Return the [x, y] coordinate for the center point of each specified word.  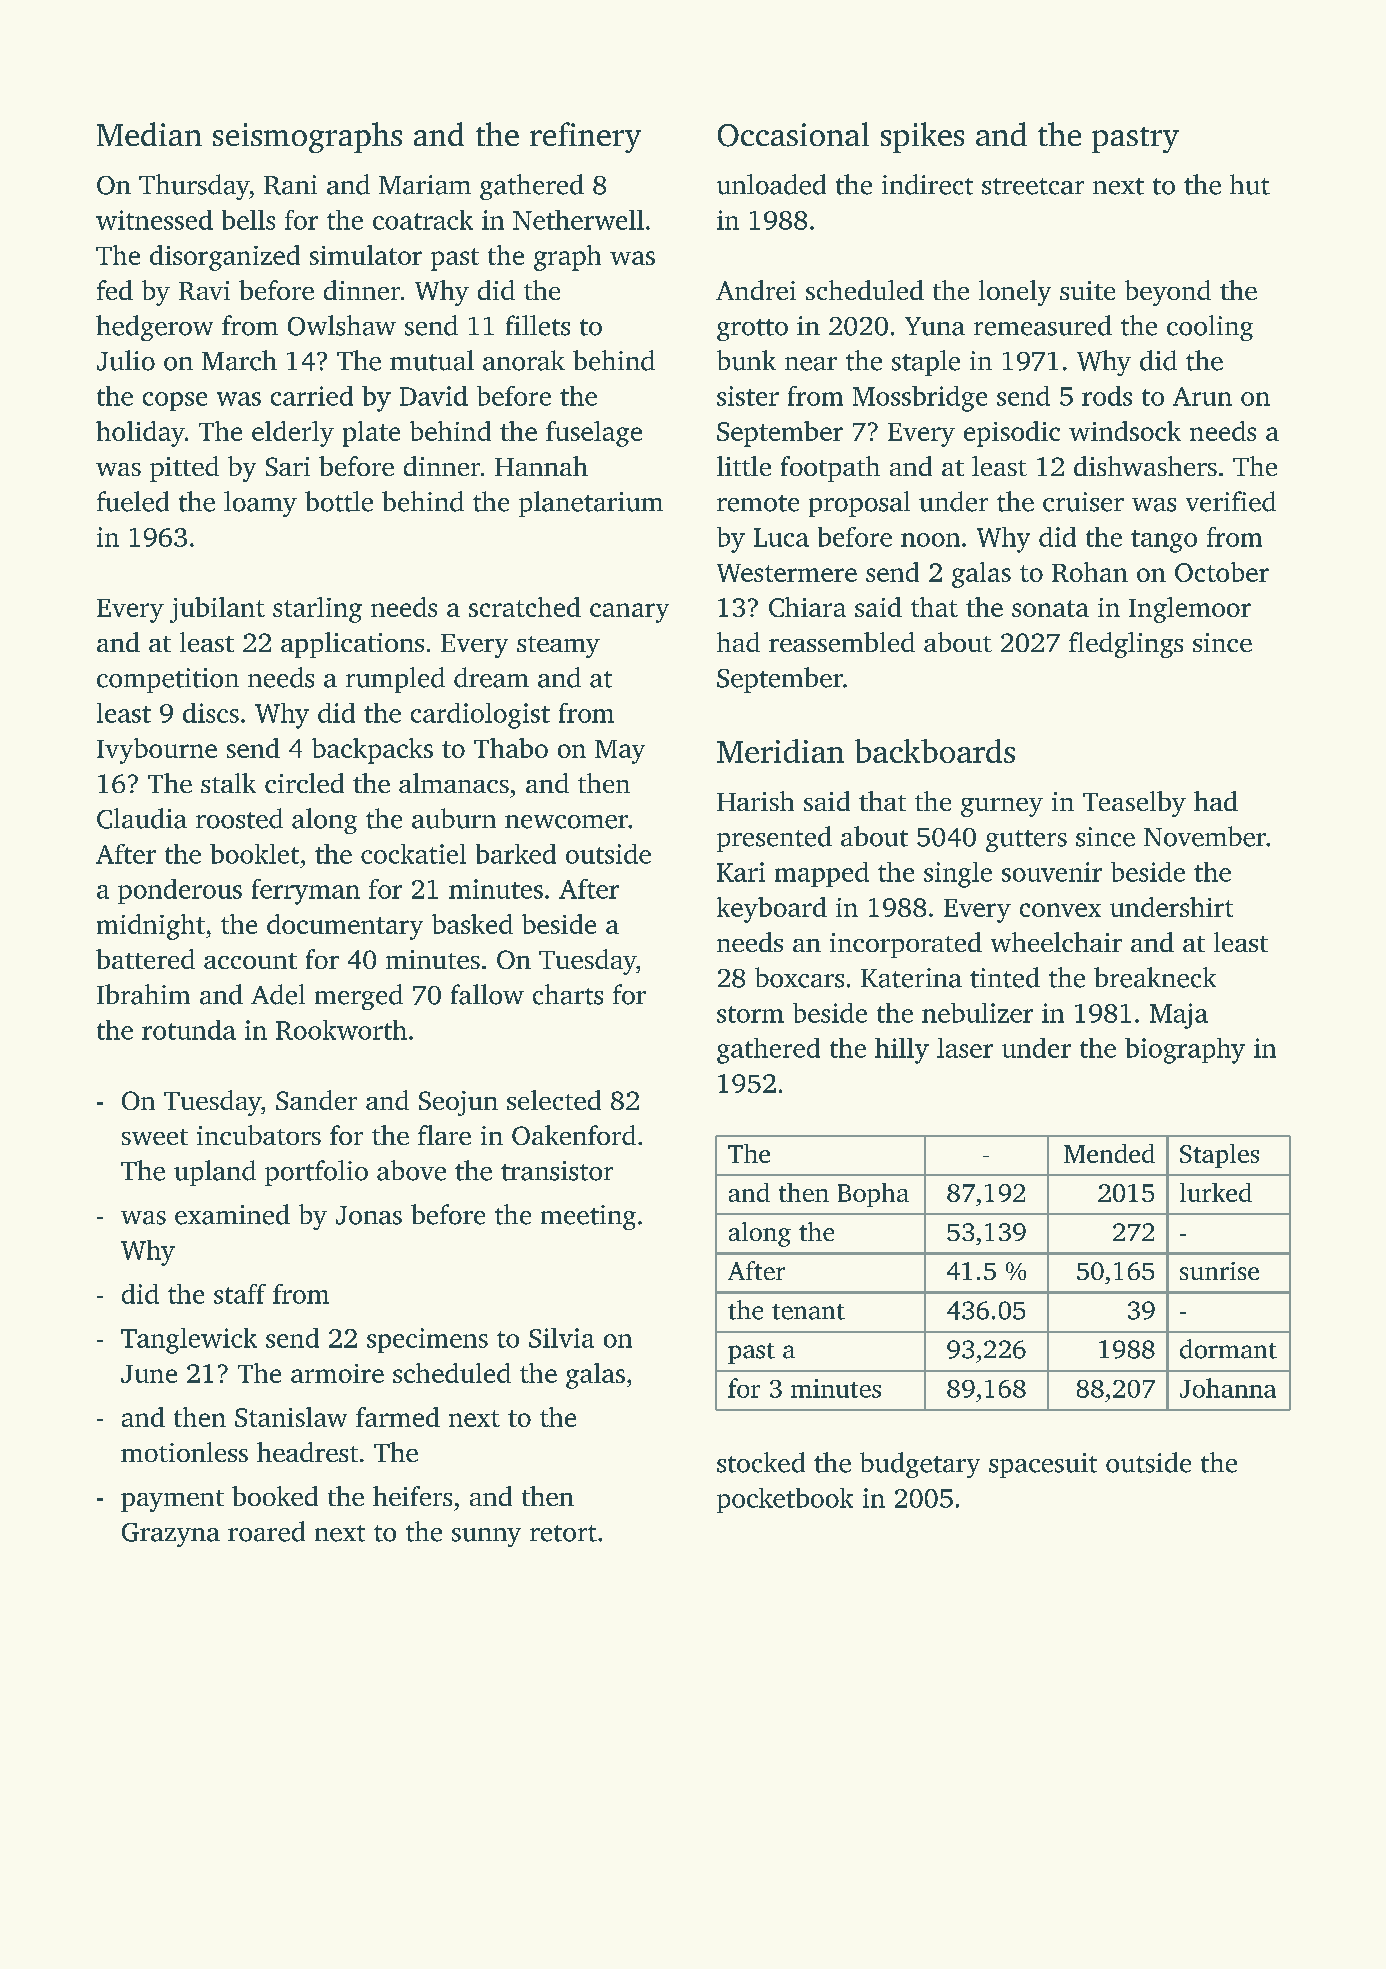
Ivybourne [157, 751]
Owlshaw [342, 325]
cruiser [1083, 502]
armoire [337, 1373]
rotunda [189, 1030]
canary [629, 613]
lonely [1015, 293]
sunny [486, 1537]
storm [750, 1014]
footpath [830, 469]
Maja [1179, 1016]
